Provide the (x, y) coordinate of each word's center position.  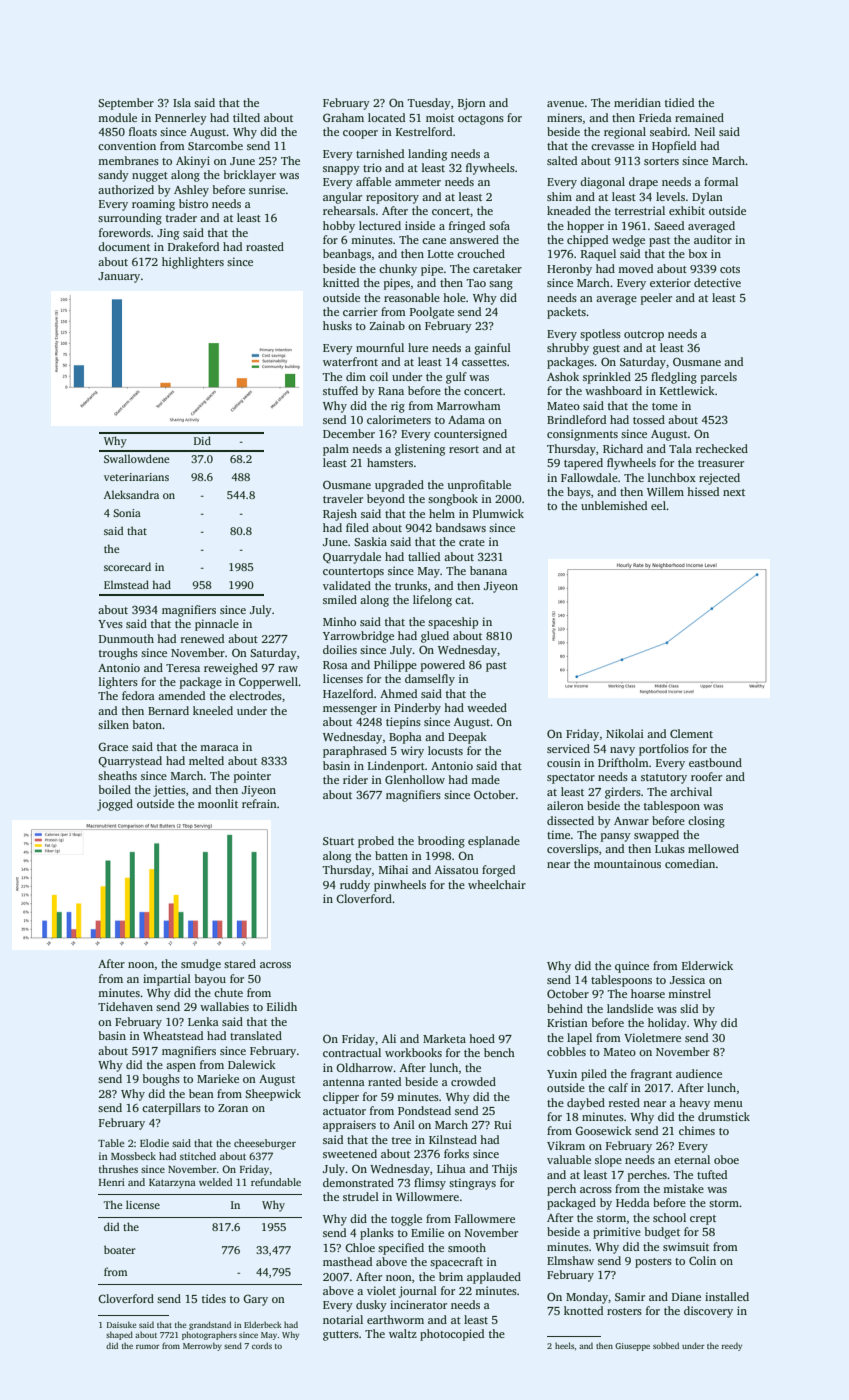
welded (215, 1182)
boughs (161, 1080)
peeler (656, 299)
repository (392, 198)
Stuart (338, 841)
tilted (246, 117)
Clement (691, 733)
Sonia (127, 513)
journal (418, 1292)
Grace (113, 746)
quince (632, 967)
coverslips (573, 850)
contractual (352, 1052)
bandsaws (461, 527)
